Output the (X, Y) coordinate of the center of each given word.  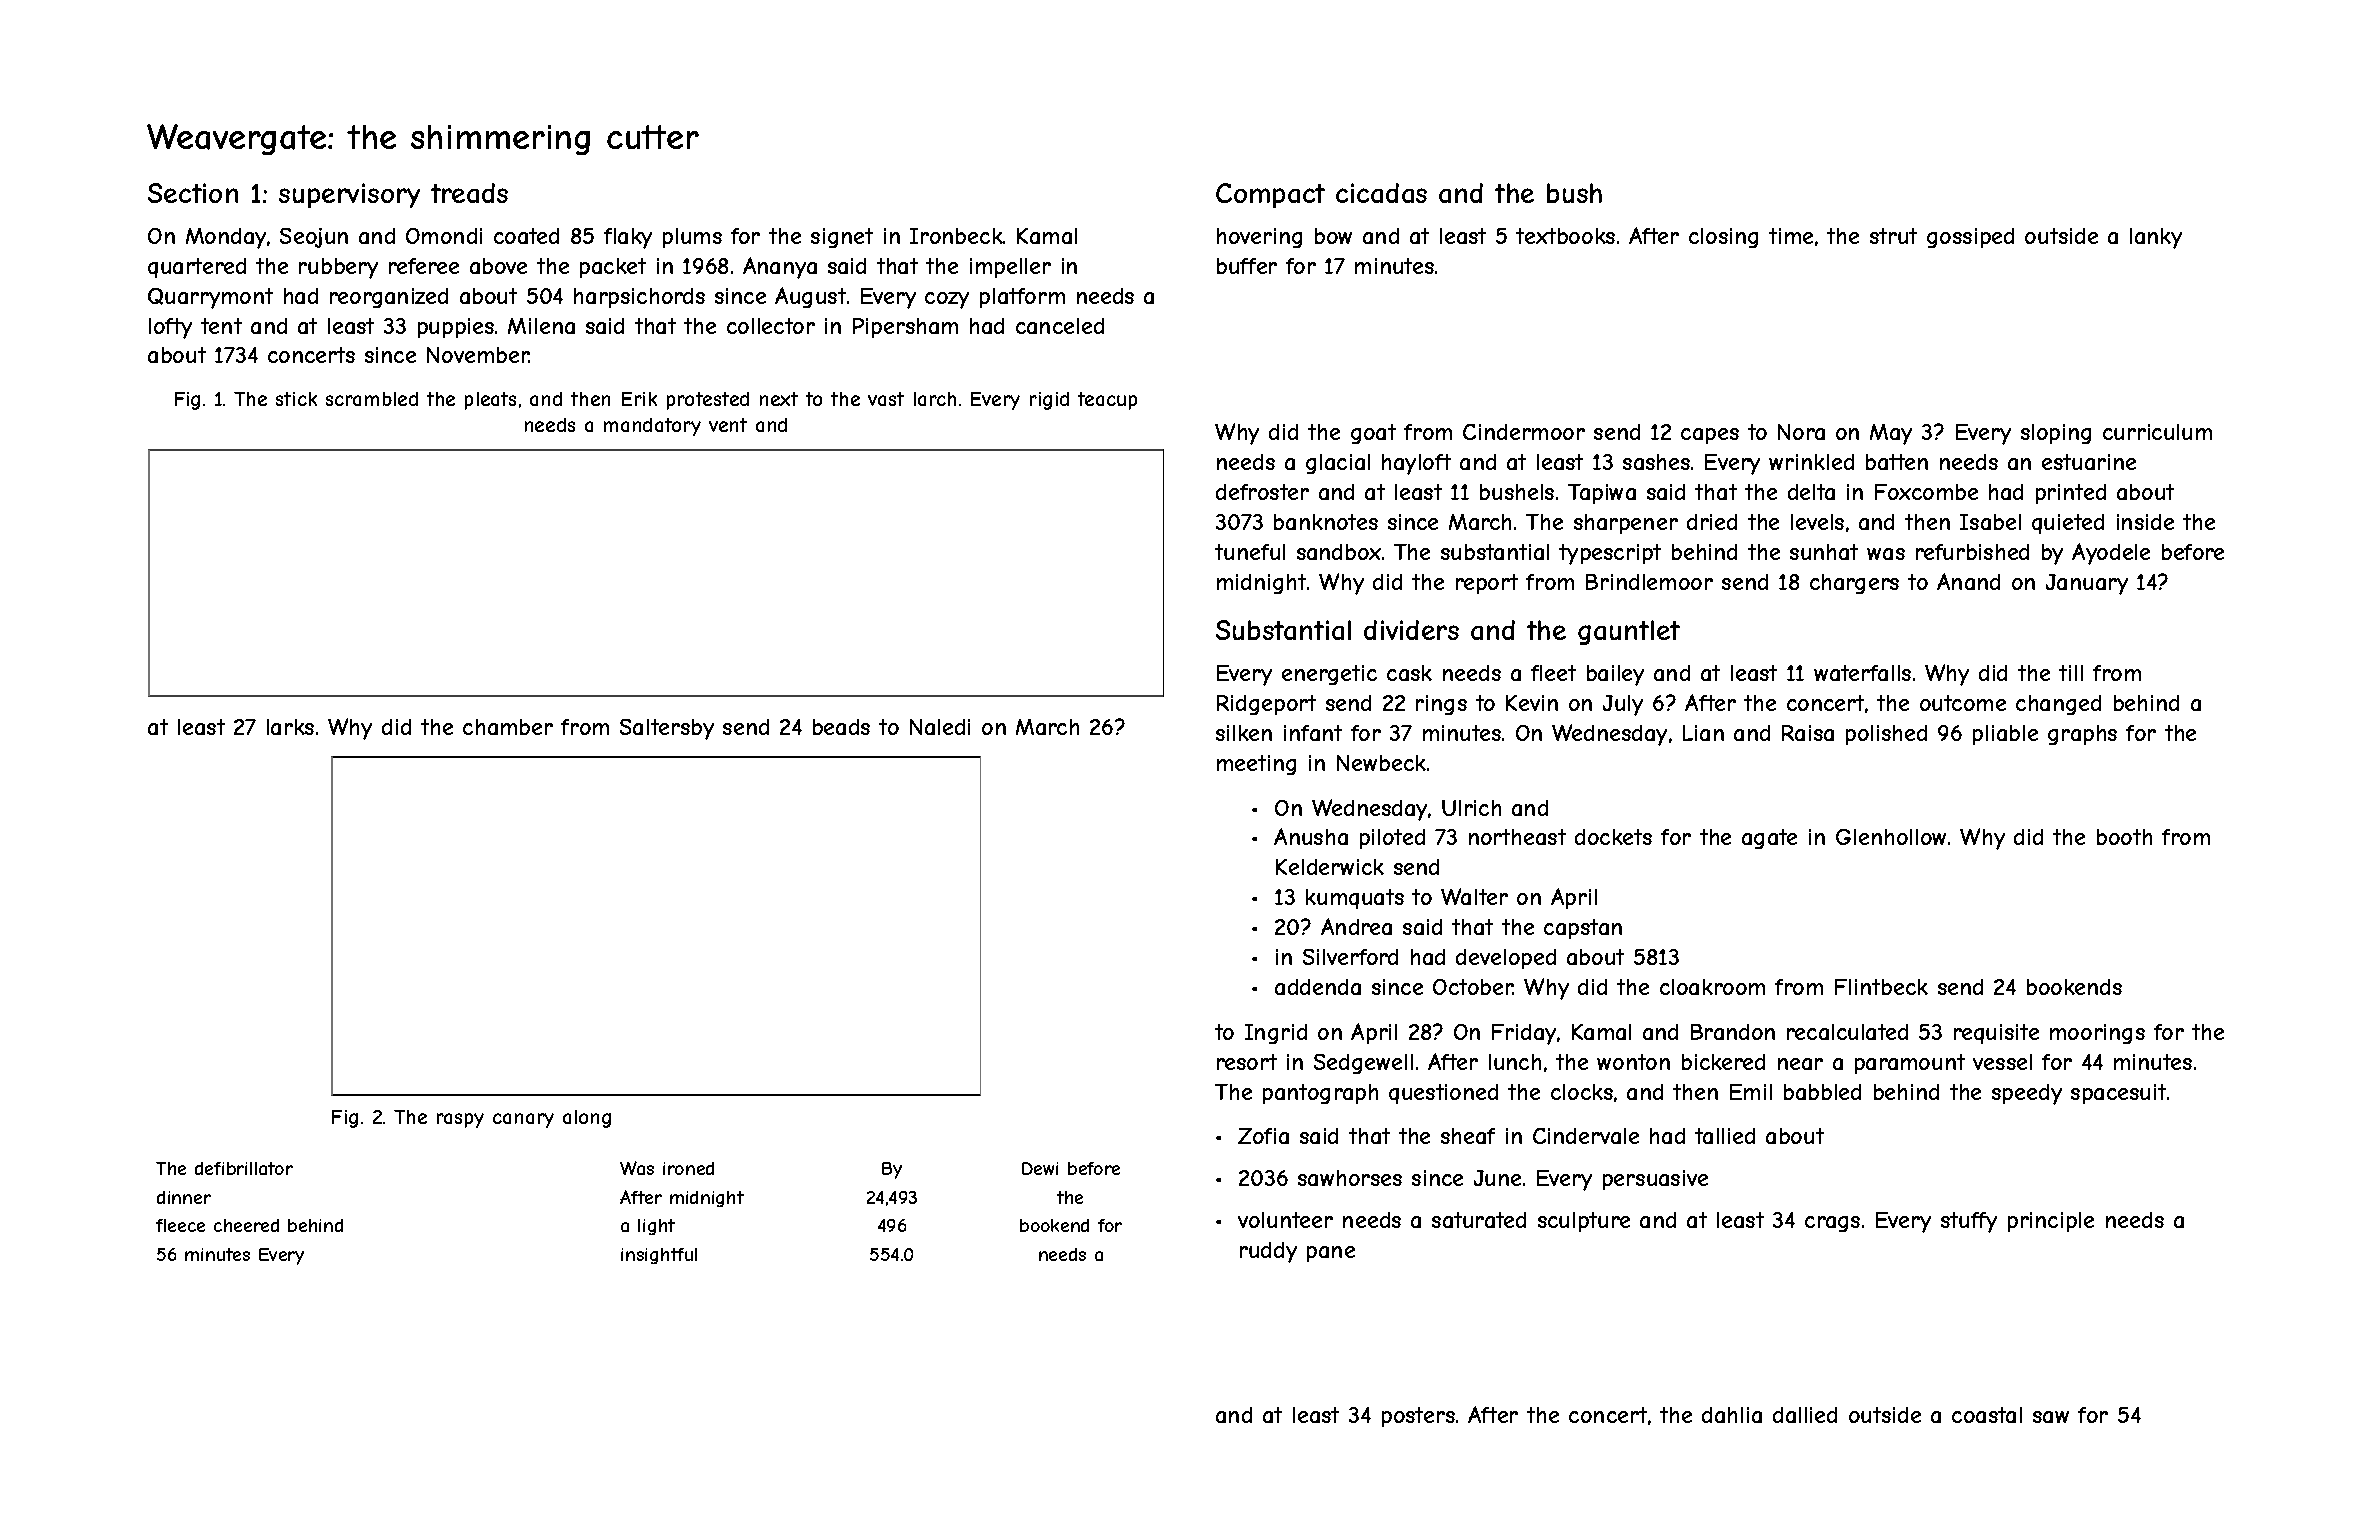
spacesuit (2118, 1094)
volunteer (1285, 1220)
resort (1247, 1062)
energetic (1329, 675)
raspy (460, 1120)
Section (193, 193)
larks (290, 727)
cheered (246, 1225)
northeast (1517, 837)
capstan (1583, 929)
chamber (508, 727)
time (1791, 236)
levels (1817, 522)
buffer (1247, 266)
